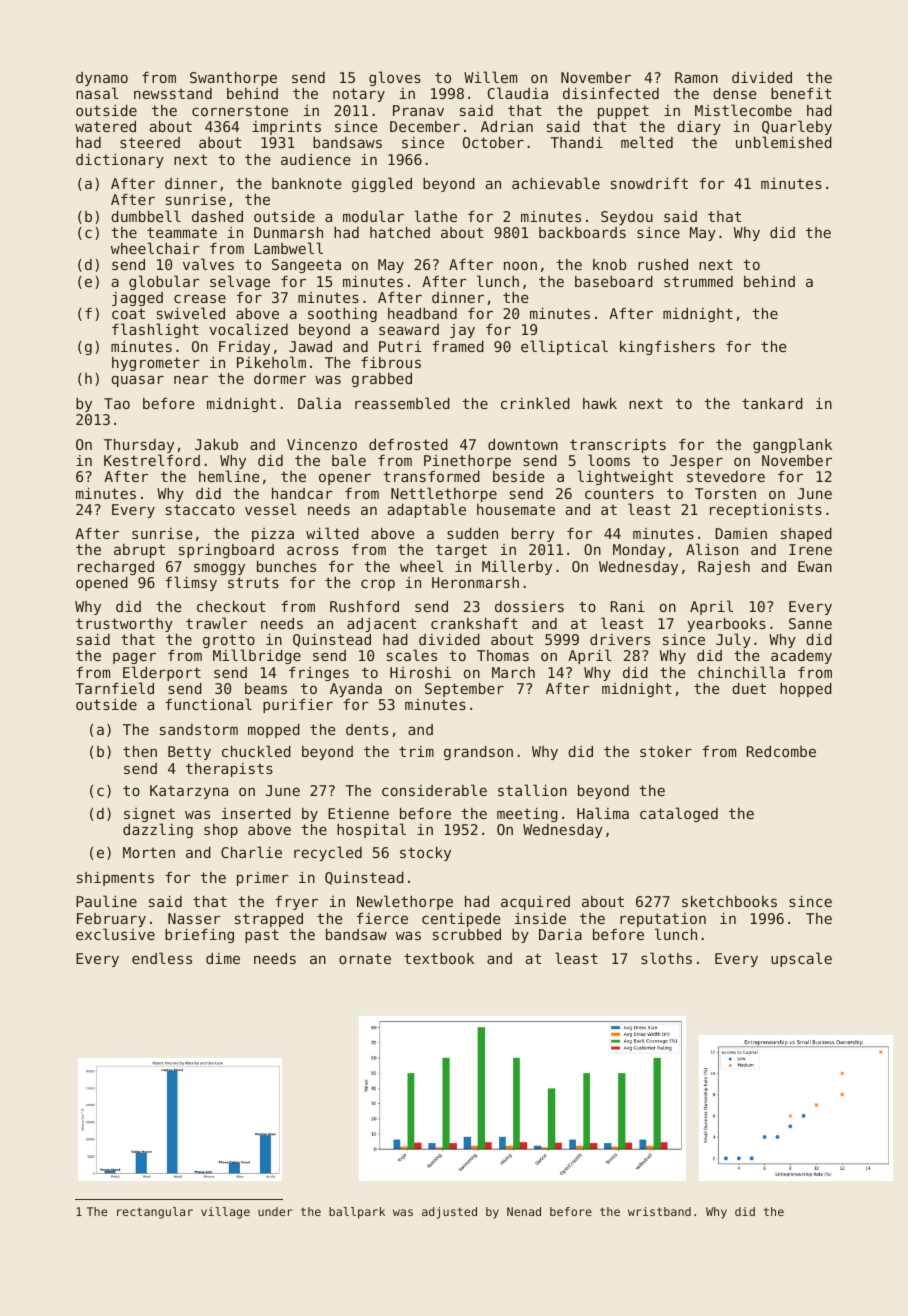 The width and height of the screenshot is (908, 1316). What do you see at coordinates (225, 1213) in the screenshot?
I see `village` at bounding box center [225, 1213].
